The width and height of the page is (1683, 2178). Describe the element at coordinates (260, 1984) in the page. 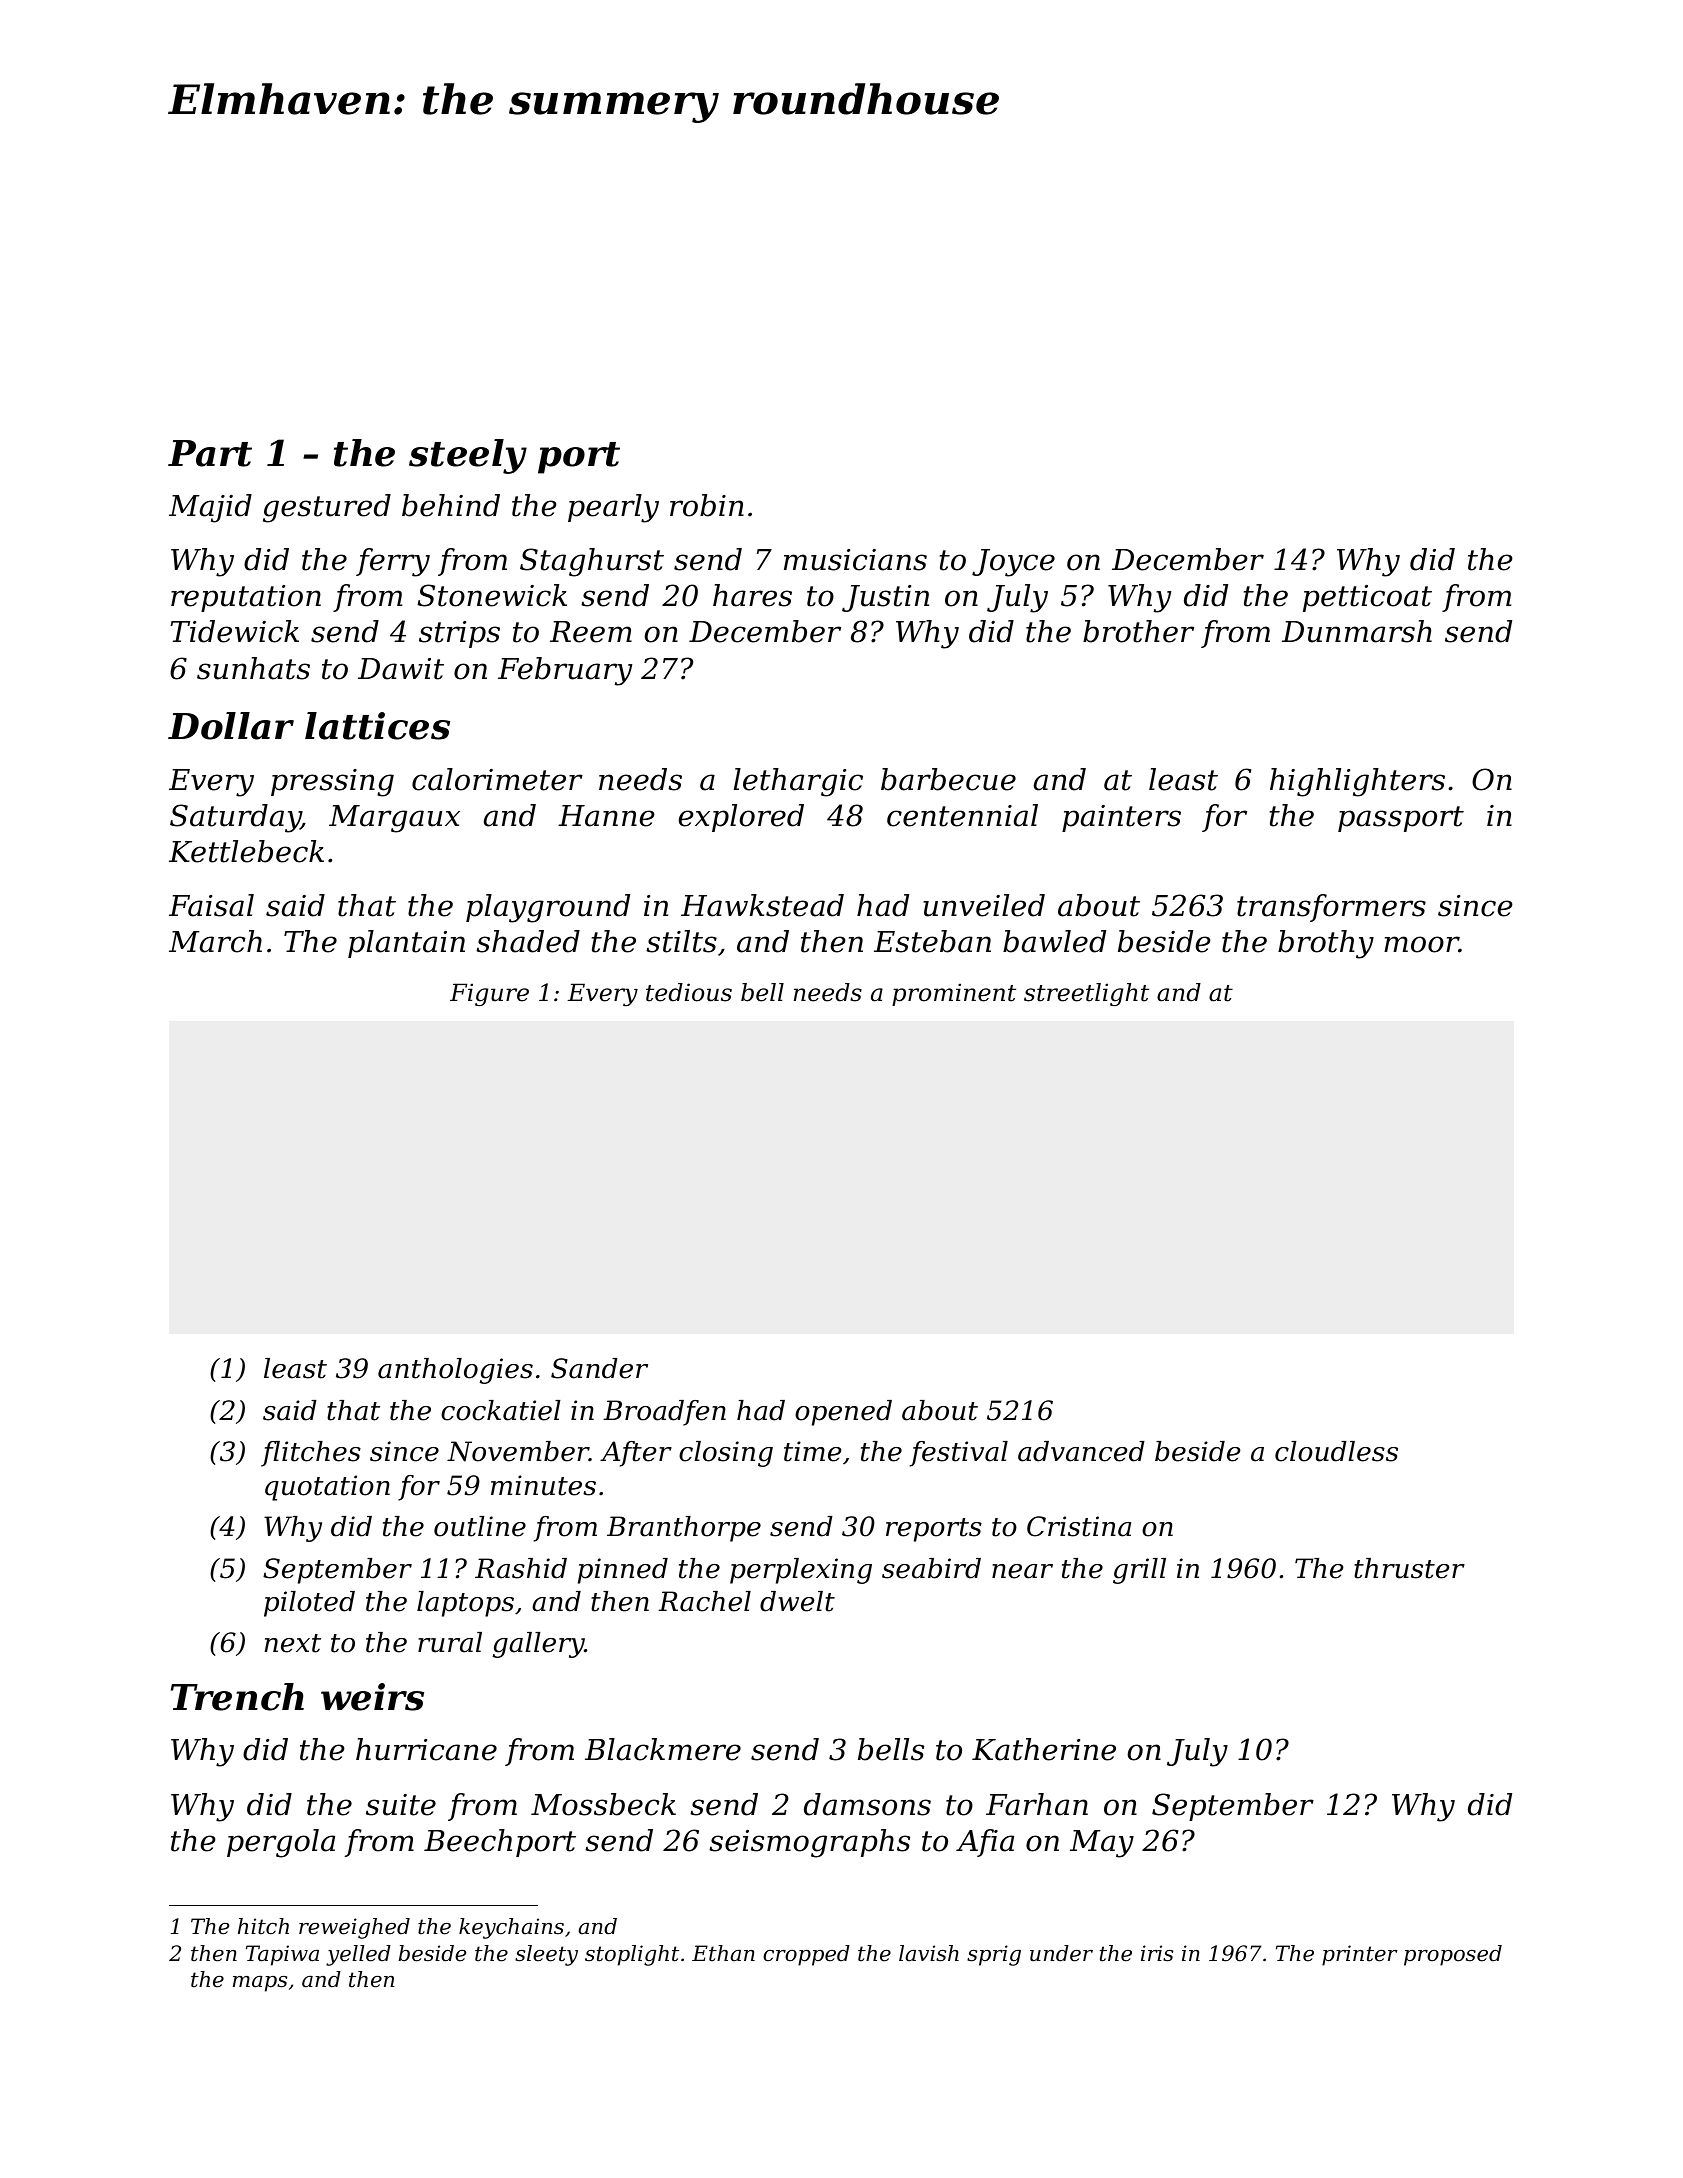

I see `maps` at that location.
